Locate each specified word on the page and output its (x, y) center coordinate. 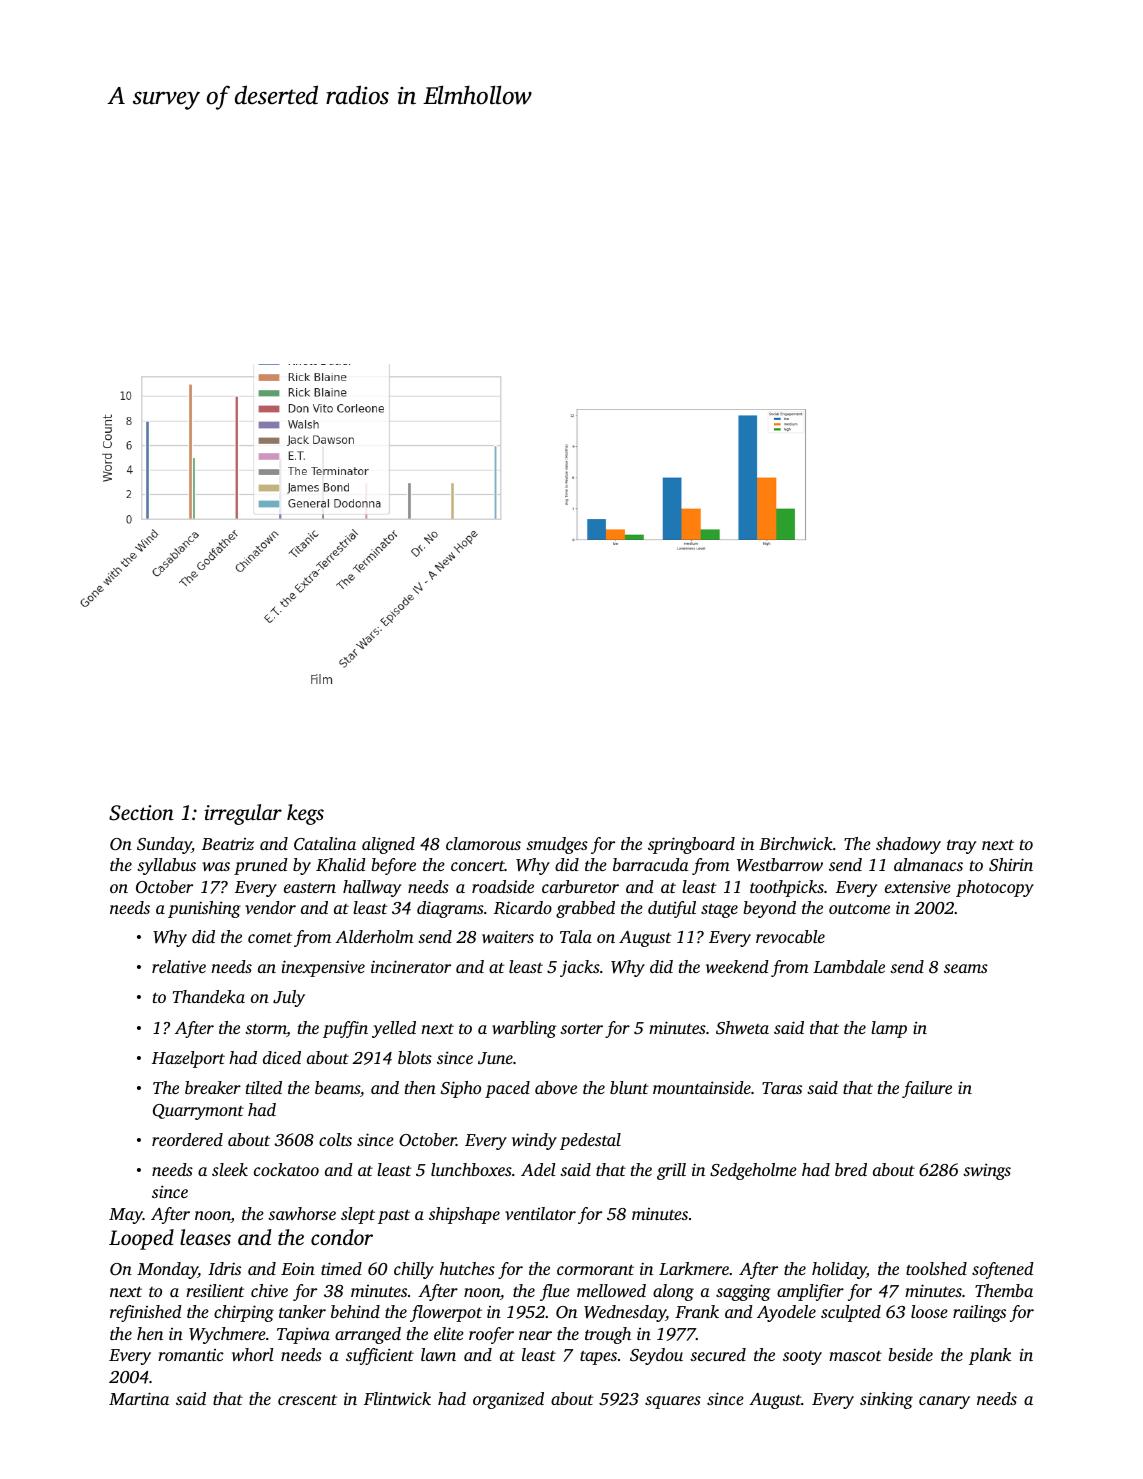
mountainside (702, 1087)
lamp (889, 1029)
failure (927, 1089)
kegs (305, 814)
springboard (691, 845)
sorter (581, 1029)
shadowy (908, 845)
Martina (139, 1398)
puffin (345, 1029)
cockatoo (286, 1169)
